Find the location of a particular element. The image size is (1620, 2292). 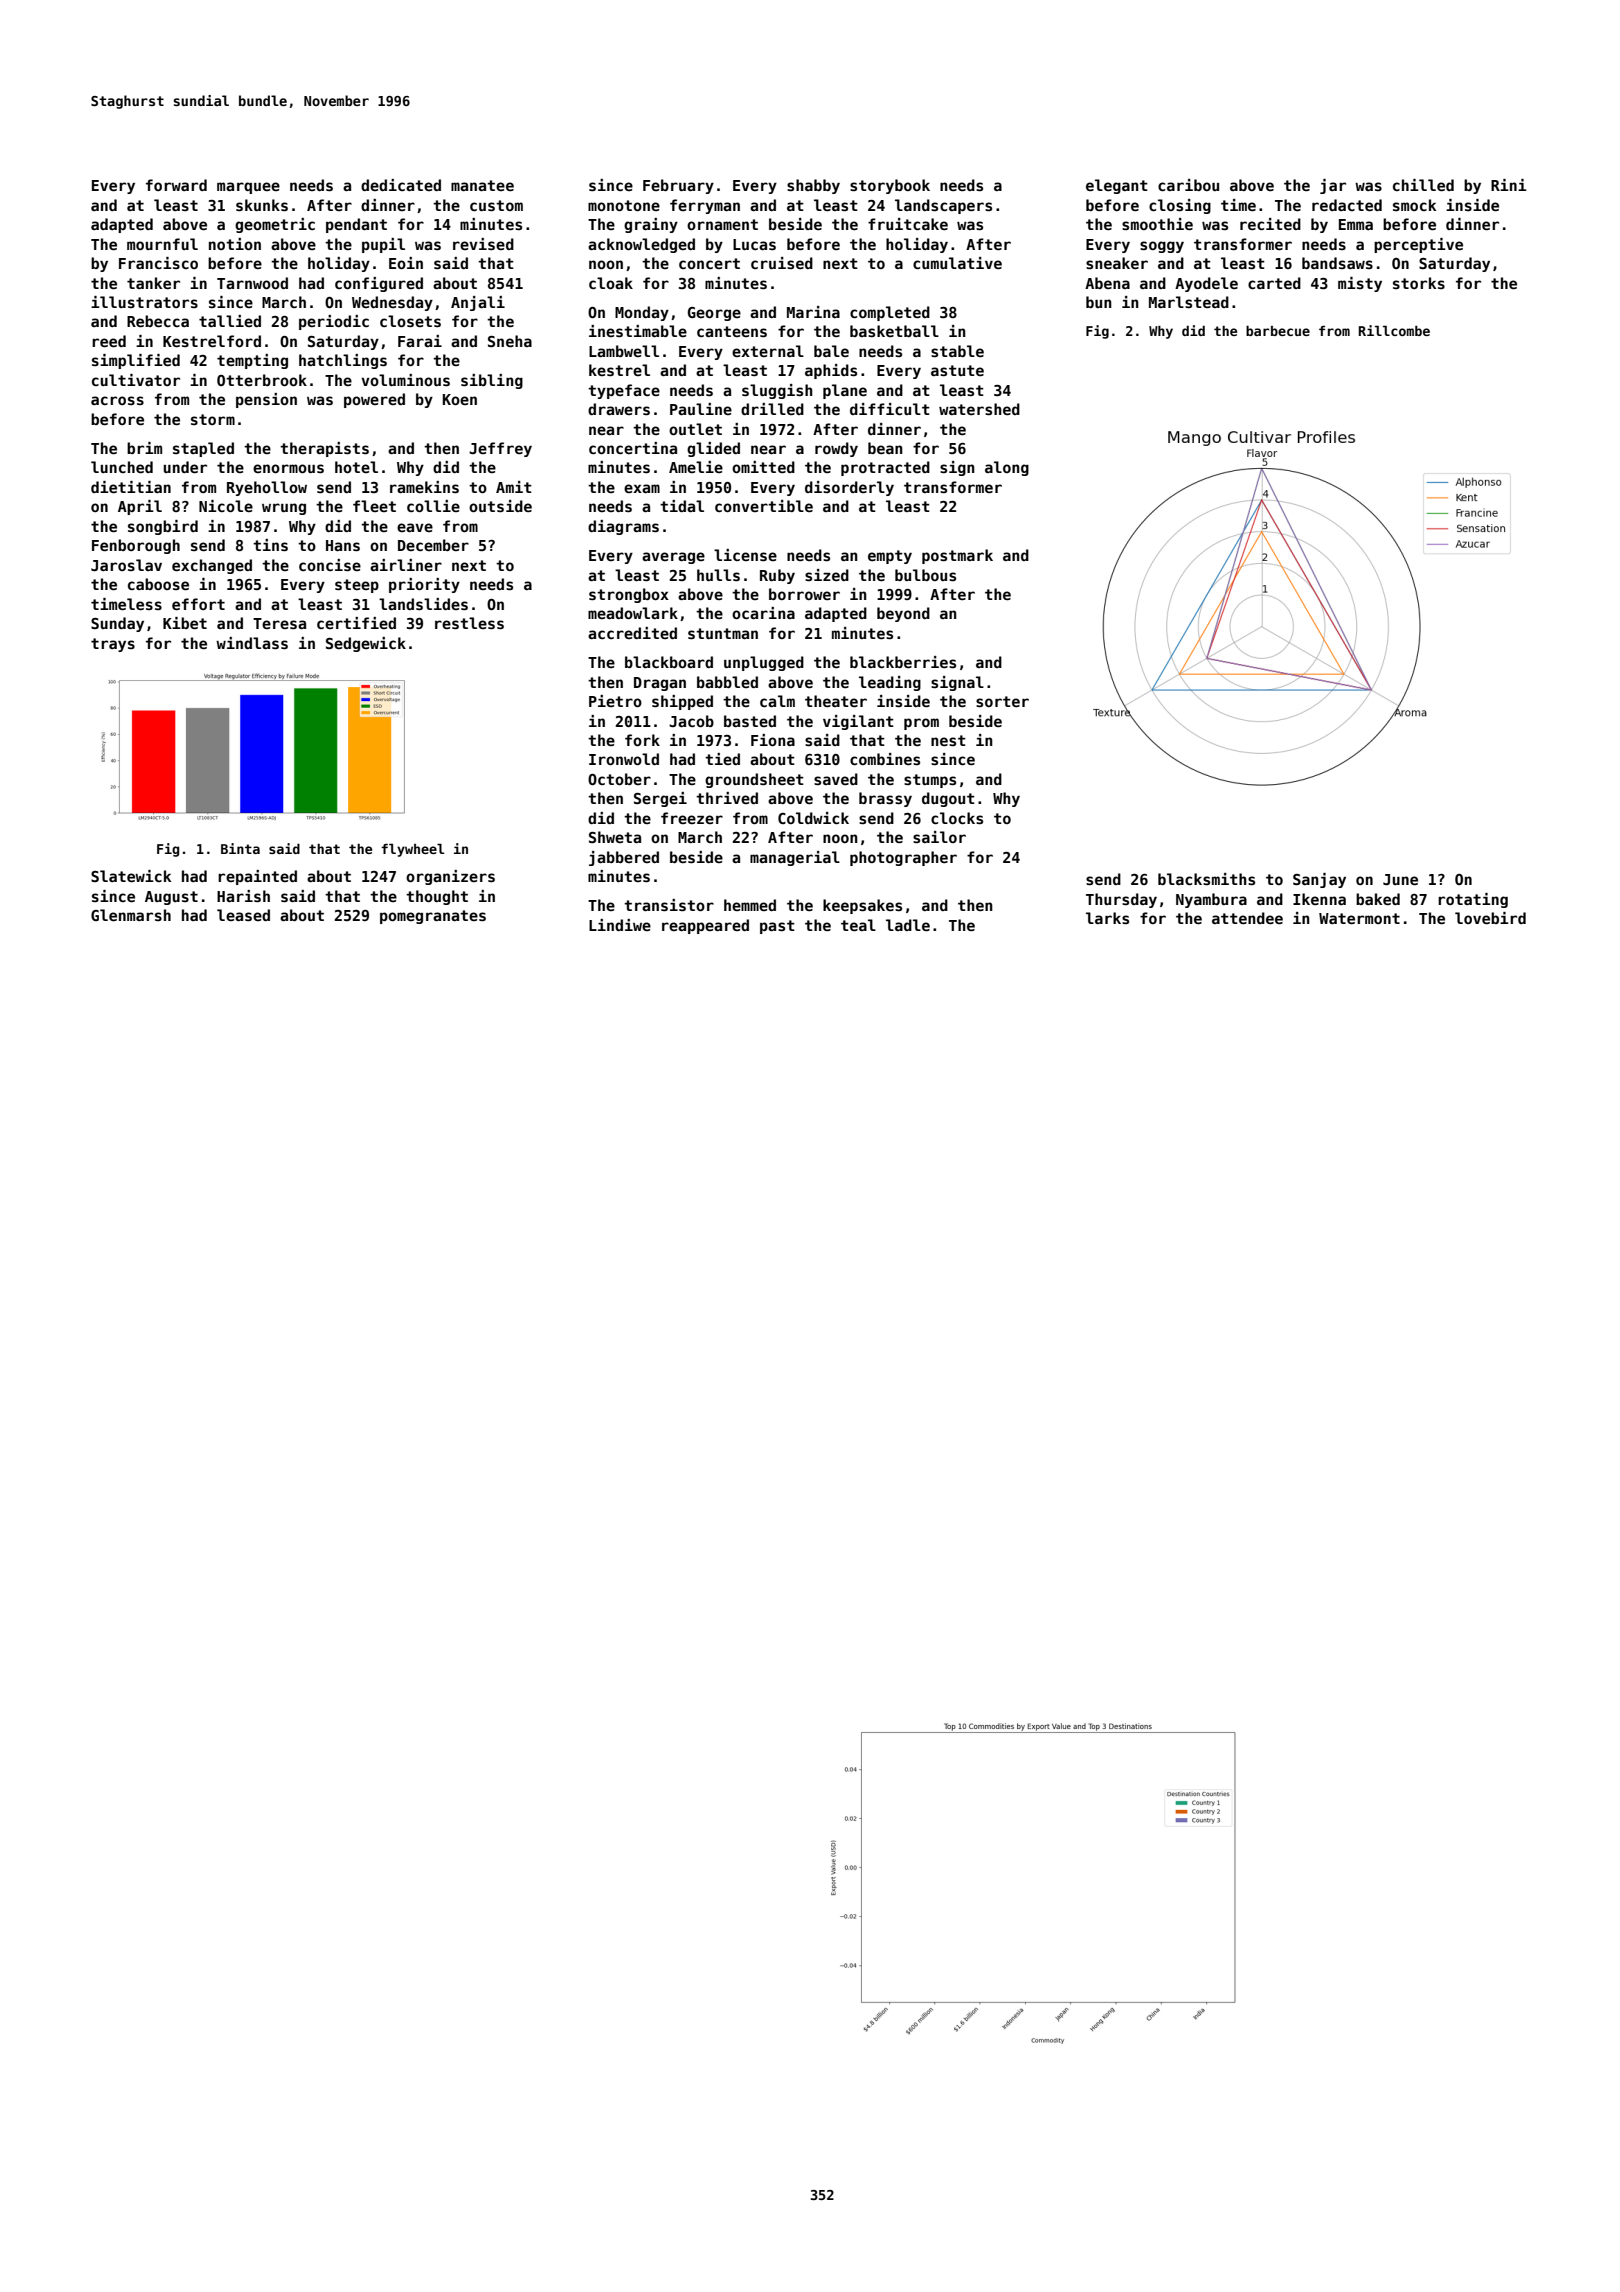

protracted is located at coordinates (885, 468).
